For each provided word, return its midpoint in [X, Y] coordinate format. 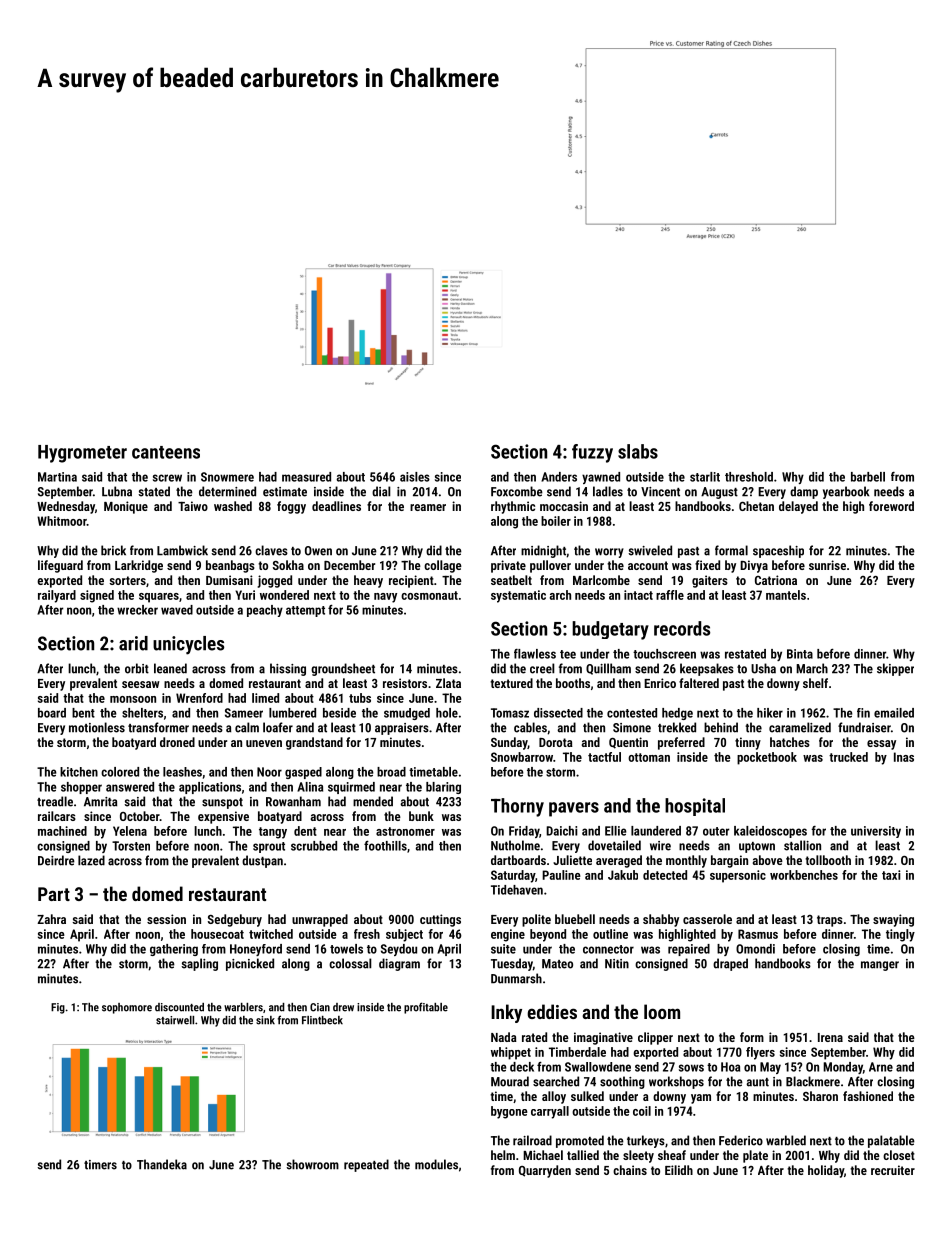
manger [880, 966]
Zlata [448, 683]
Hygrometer [82, 454]
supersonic [738, 876]
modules [436, 1164]
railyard [57, 596]
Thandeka [162, 1164]
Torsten [131, 846]
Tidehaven [517, 890]
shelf [815, 683]
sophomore [127, 1008]
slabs [638, 451]
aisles [415, 477]
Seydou [399, 950]
